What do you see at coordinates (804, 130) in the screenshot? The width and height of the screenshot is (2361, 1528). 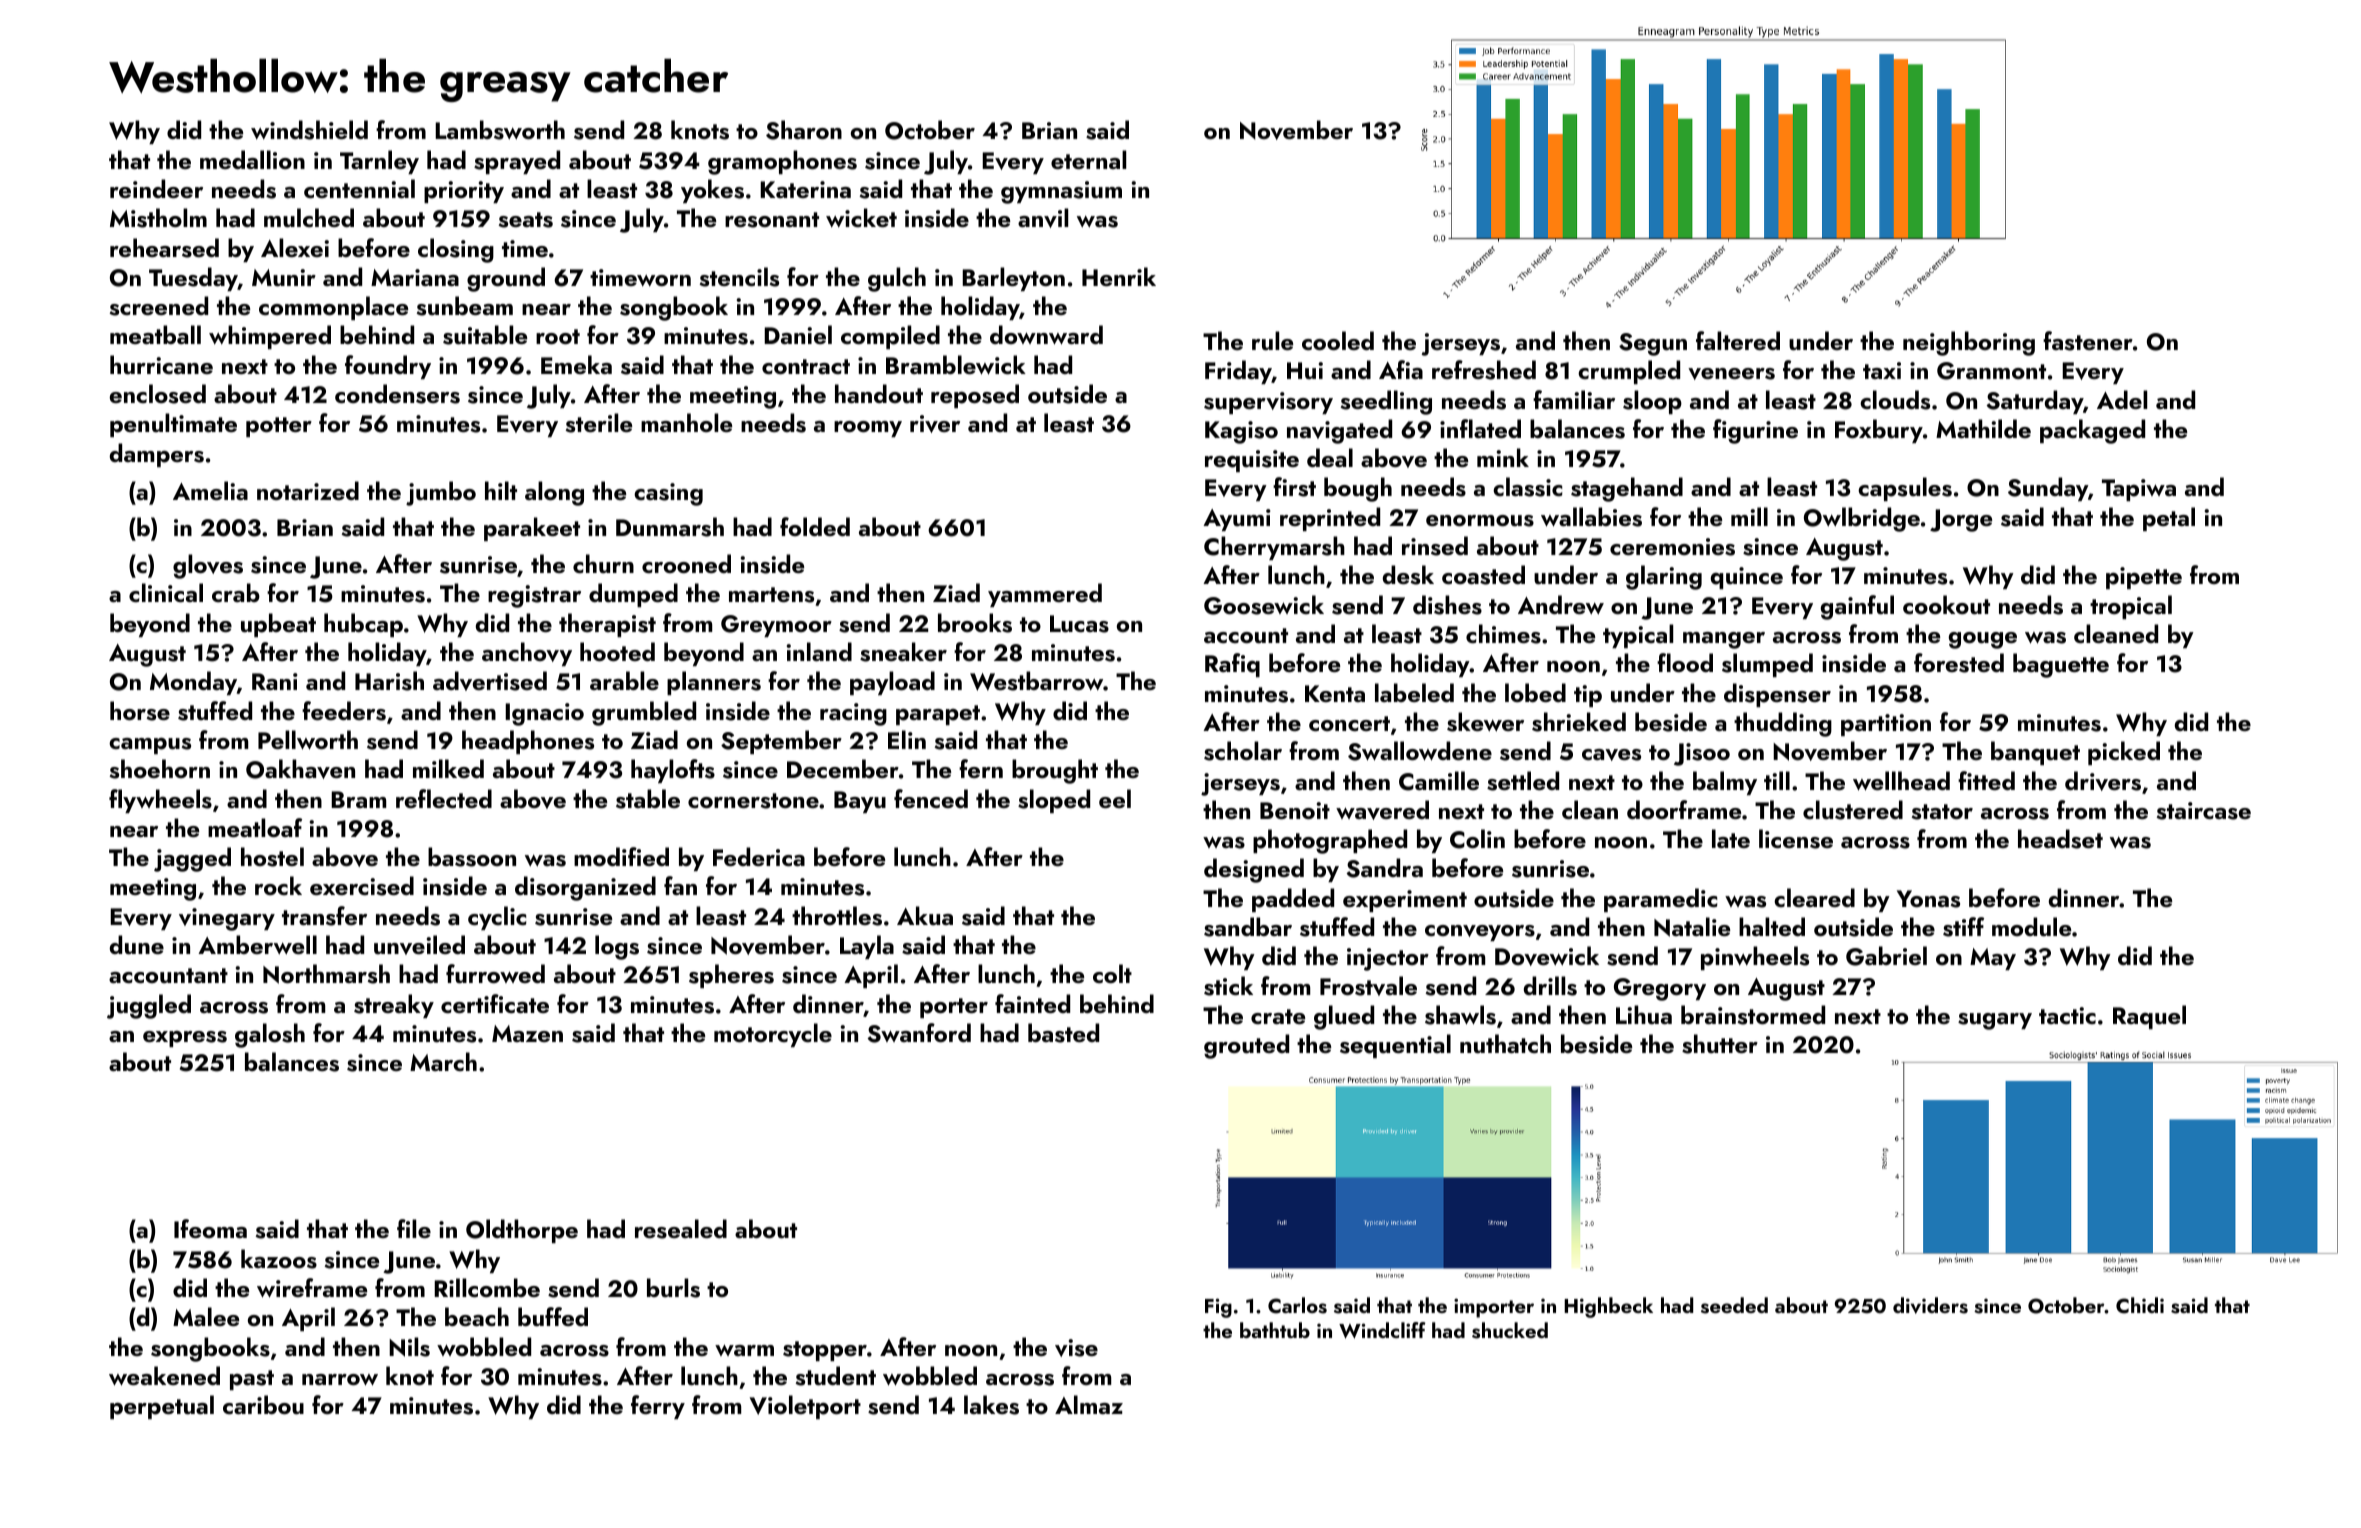 I see `Sharon` at bounding box center [804, 130].
